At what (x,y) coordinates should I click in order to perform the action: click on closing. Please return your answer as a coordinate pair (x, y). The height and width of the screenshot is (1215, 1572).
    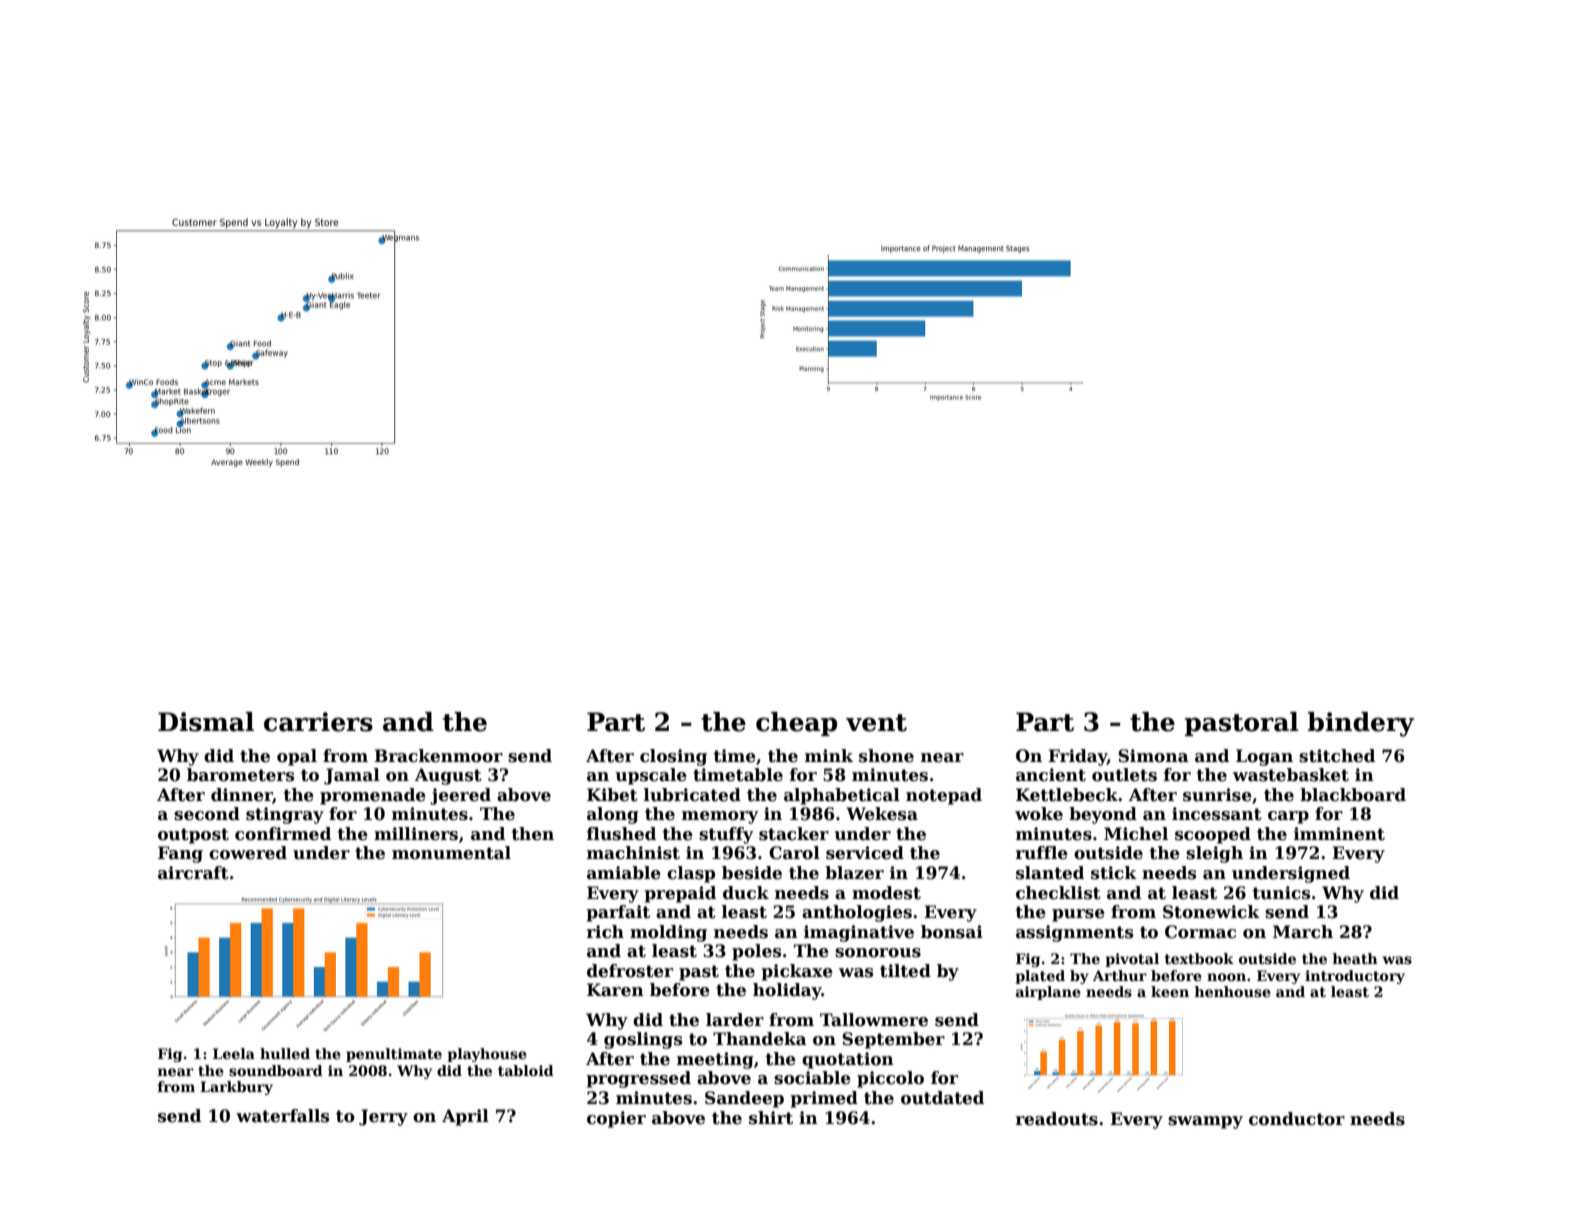
    Looking at the image, I should click on (673, 757).
